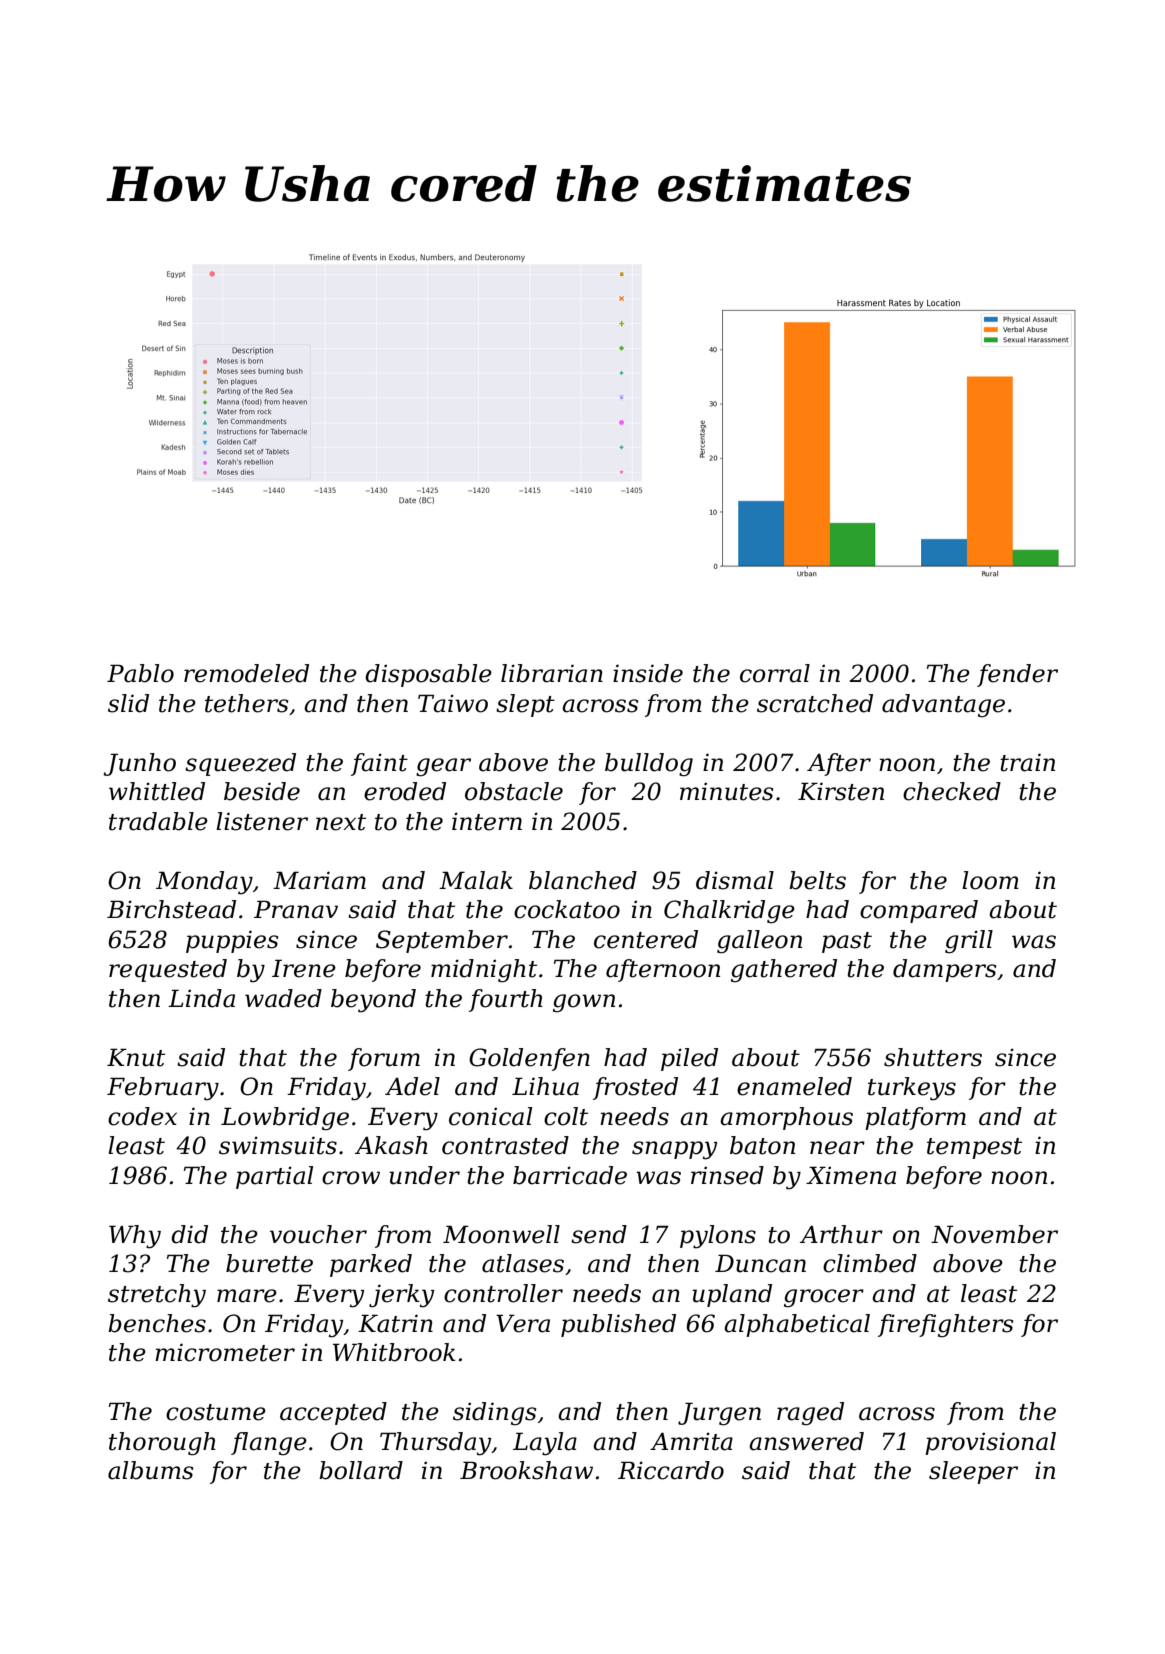 This image has height=1654, width=1165. What do you see at coordinates (775, 673) in the image?
I see `corral` at bounding box center [775, 673].
